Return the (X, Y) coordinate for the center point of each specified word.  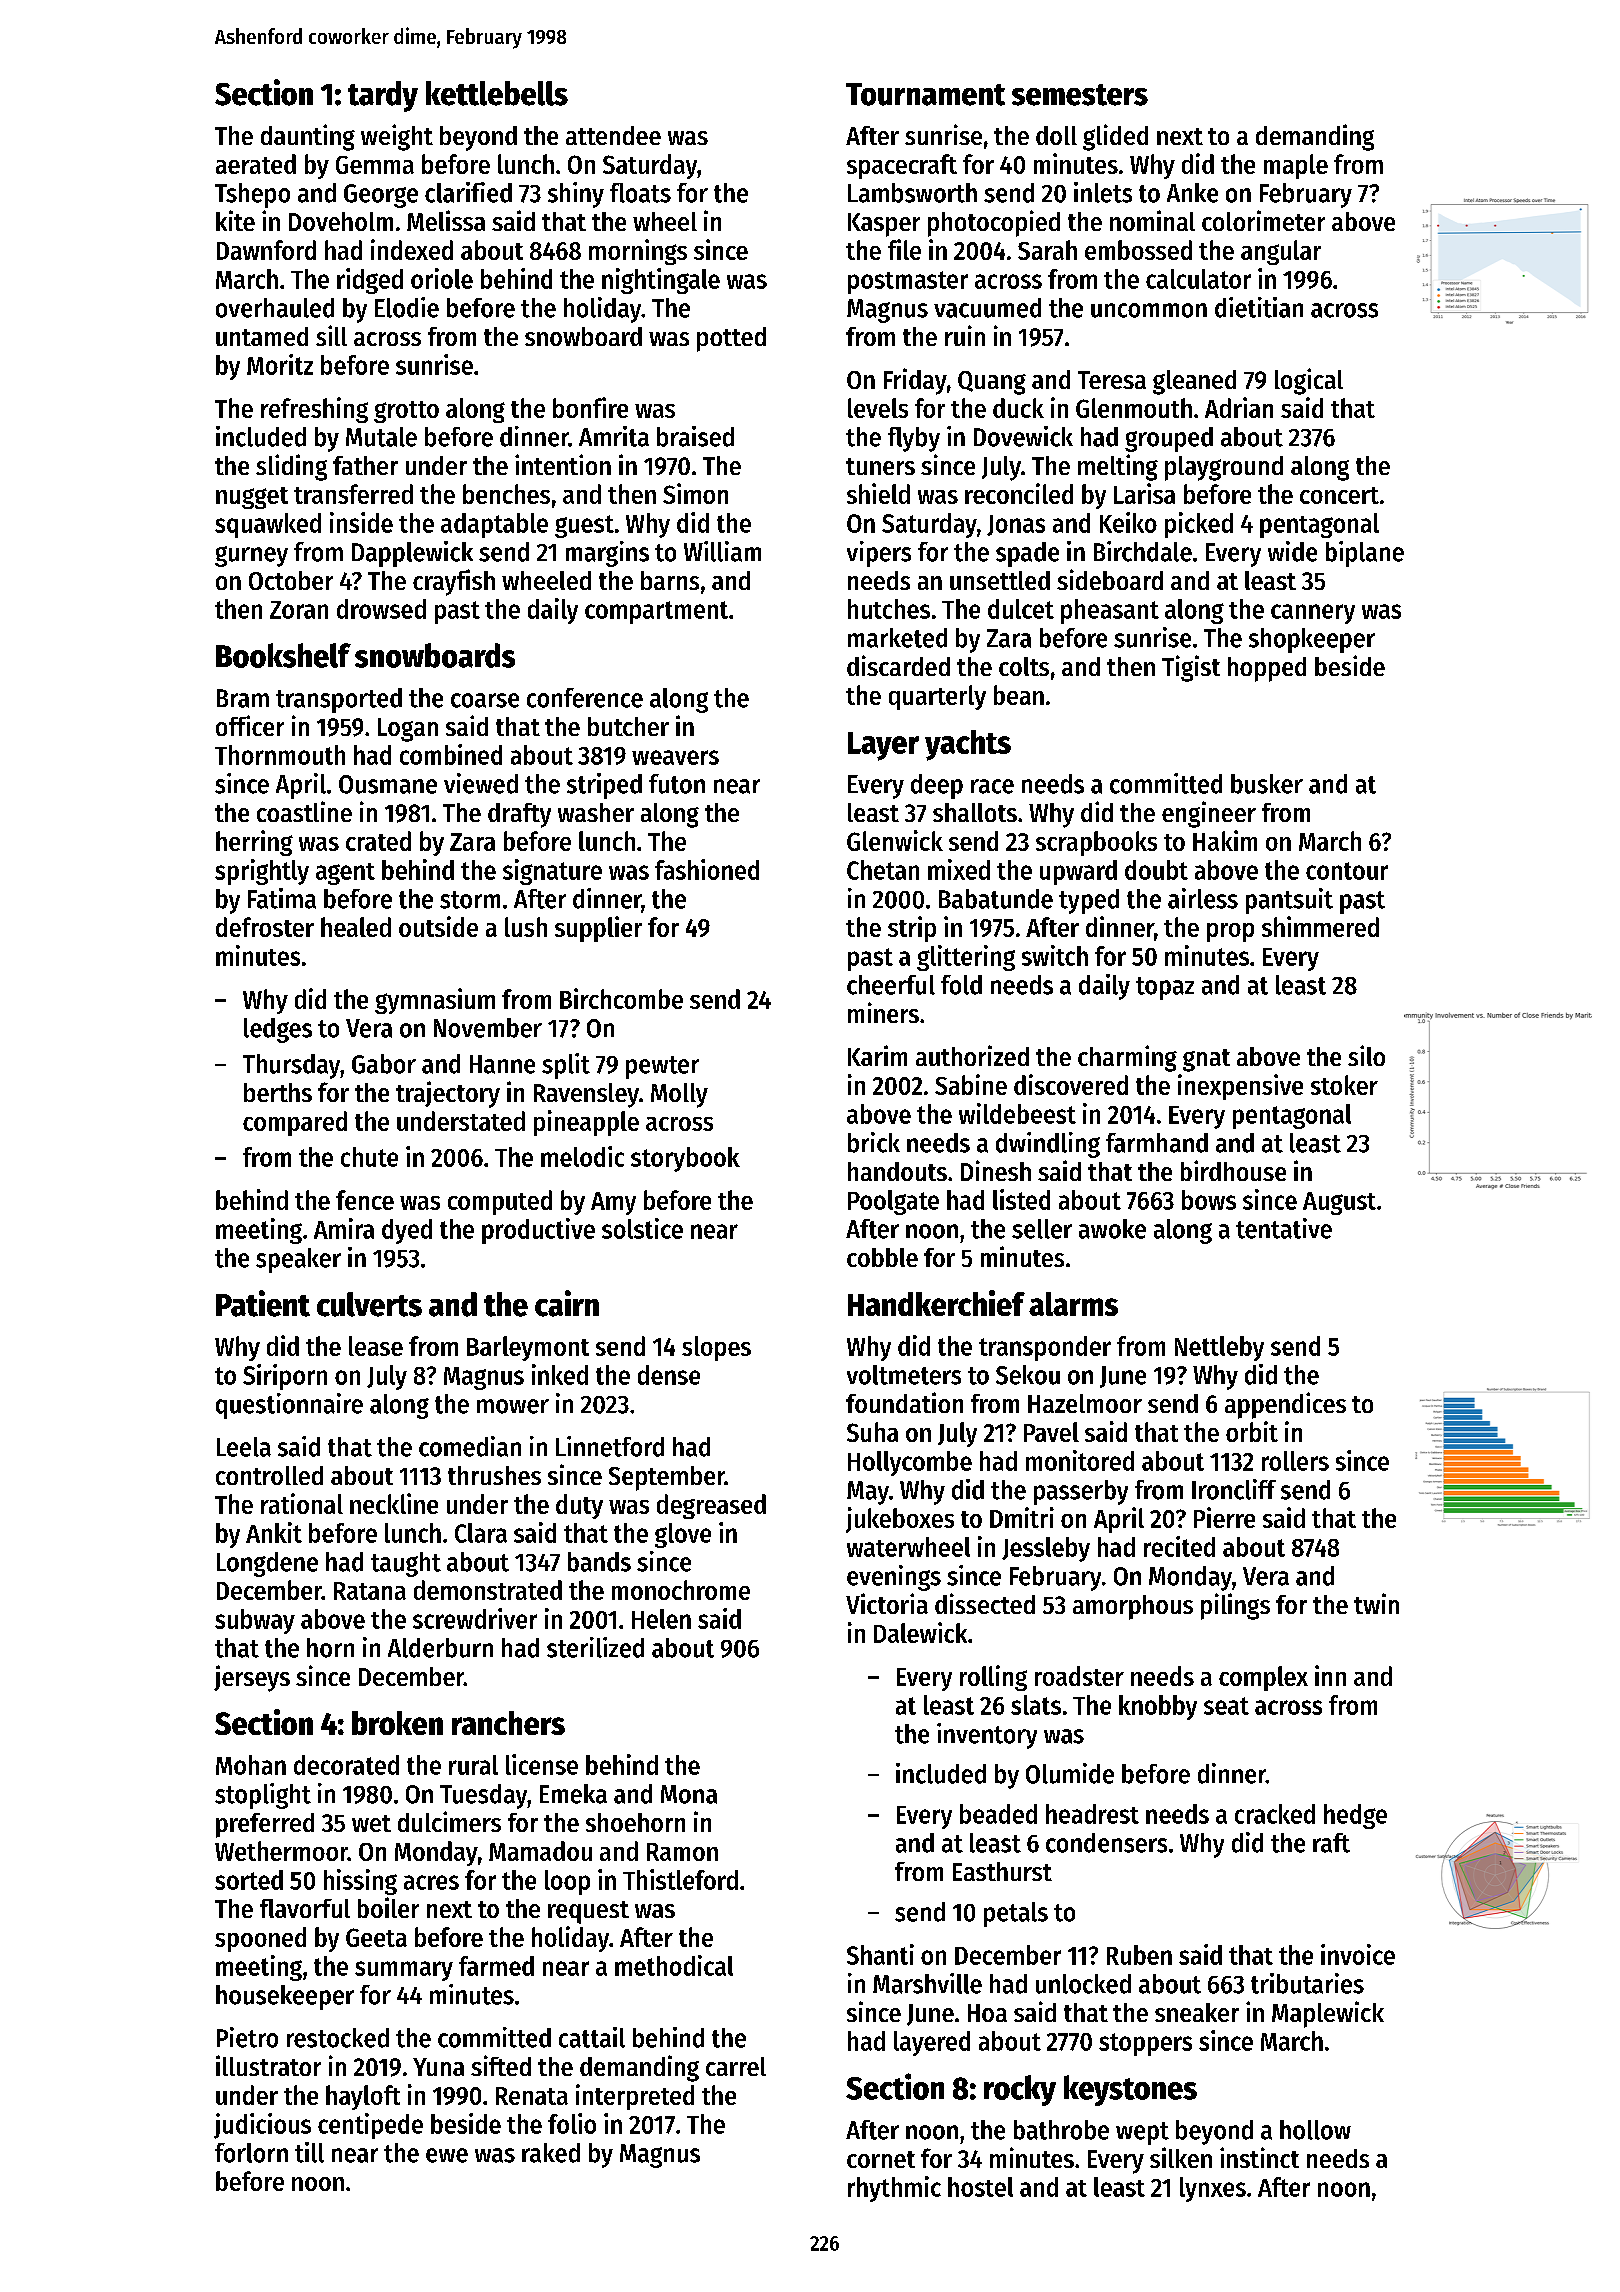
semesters (1080, 95)
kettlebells (497, 93)
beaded (998, 1814)
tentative (1284, 1228)
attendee (613, 135)
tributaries (1307, 1983)
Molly (679, 1095)
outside (438, 926)
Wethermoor (281, 1851)
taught (406, 1564)
